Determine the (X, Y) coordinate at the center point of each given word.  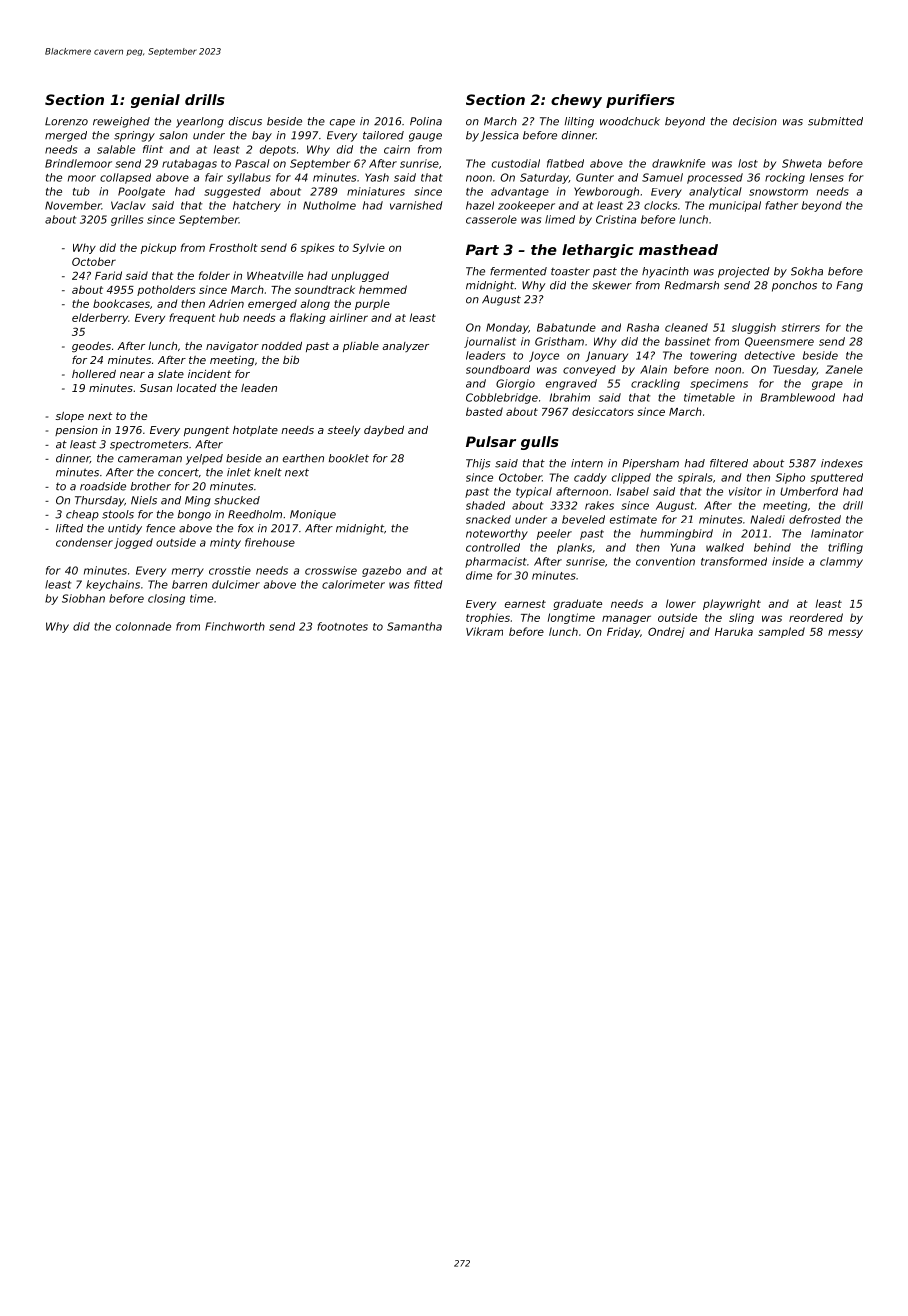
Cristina (616, 219)
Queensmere (779, 342)
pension (76, 431)
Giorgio (515, 384)
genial (155, 101)
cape (342, 123)
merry (188, 572)
